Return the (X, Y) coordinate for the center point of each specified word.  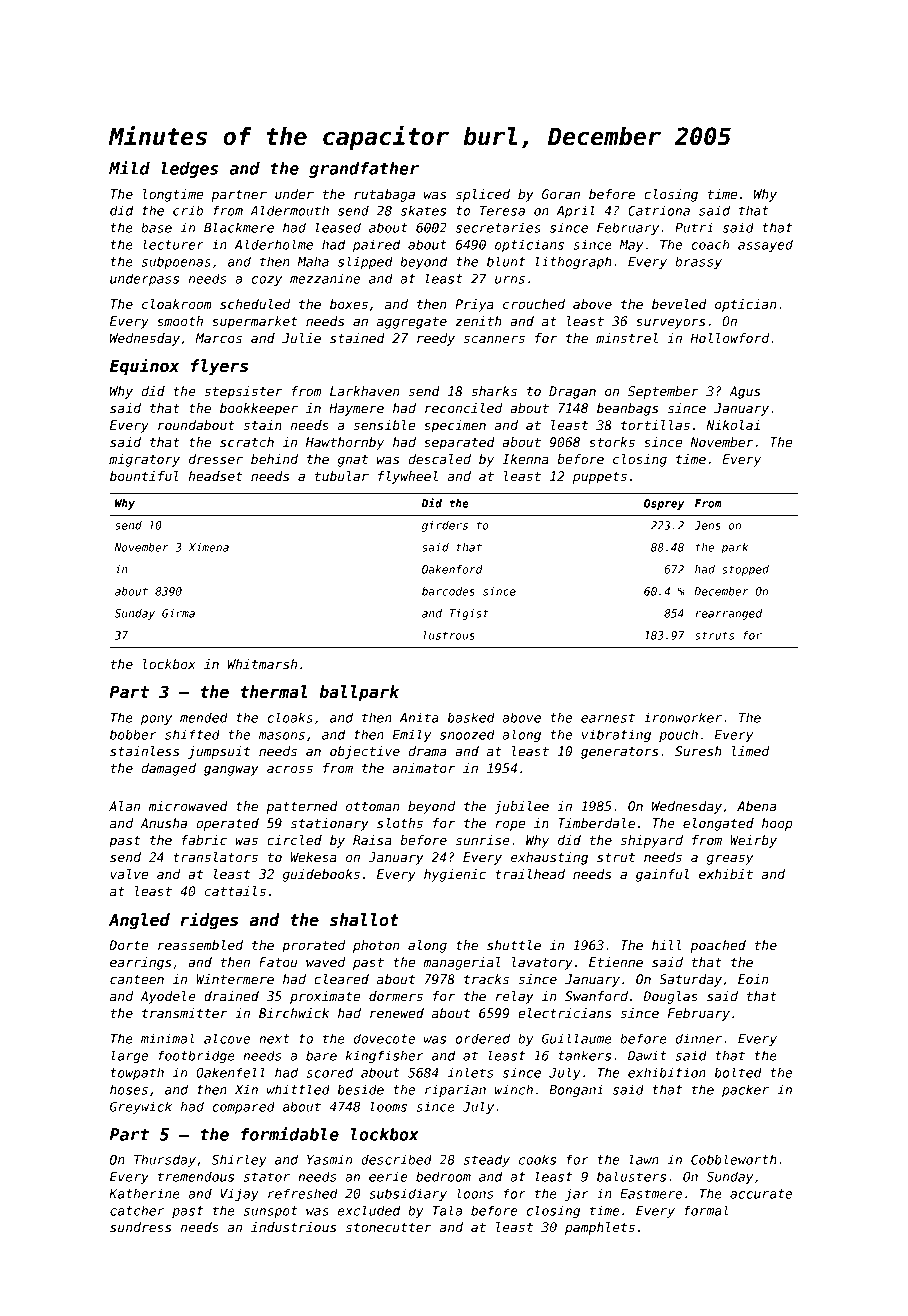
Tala (447, 1210)
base (156, 227)
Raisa (372, 840)
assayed (765, 245)
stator (267, 1177)
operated (227, 824)
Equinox (144, 367)
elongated (718, 824)
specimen (455, 426)
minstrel (627, 338)
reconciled (463, 408)
